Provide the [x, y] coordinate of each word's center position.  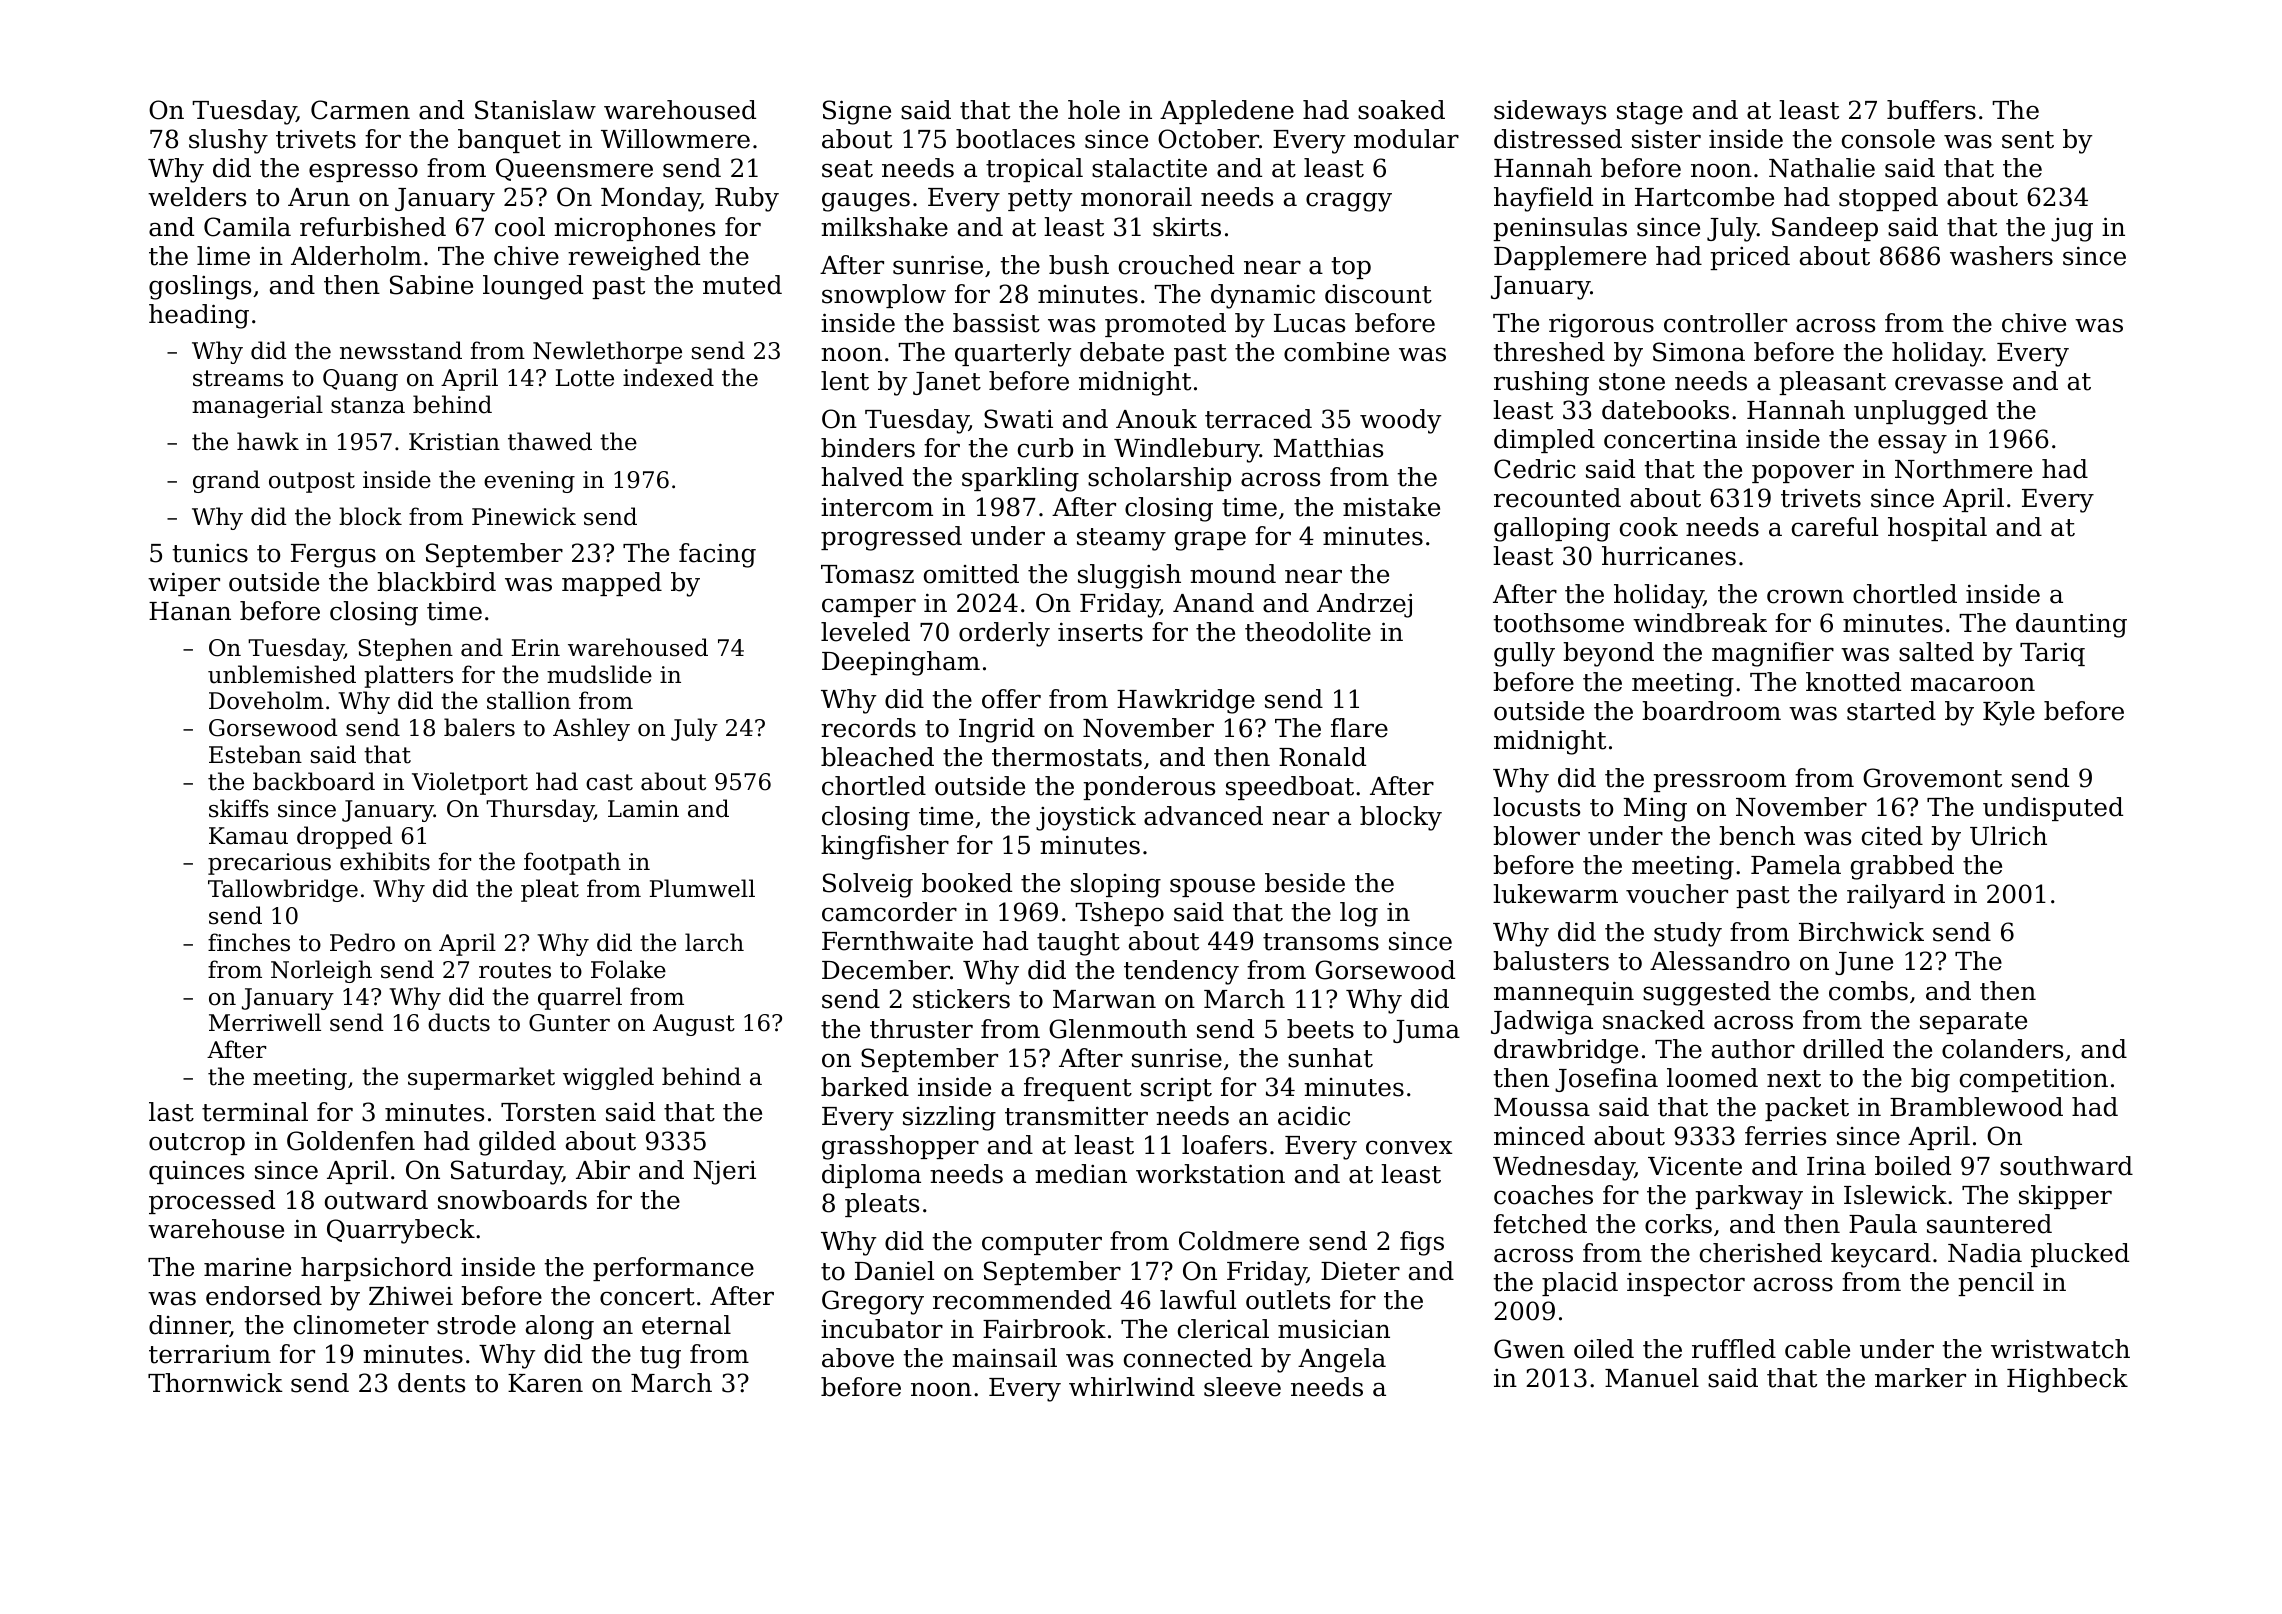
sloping [1116, 885]
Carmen [360, 110]
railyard [1896, 896]
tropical [1034, 170]
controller [1725, 323]
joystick [1086, 818]
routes [515, 970]
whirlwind [1132, 1387]
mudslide [599, 674]
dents [431, 1383]
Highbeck [2067, 1380]
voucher [1677, 894]
